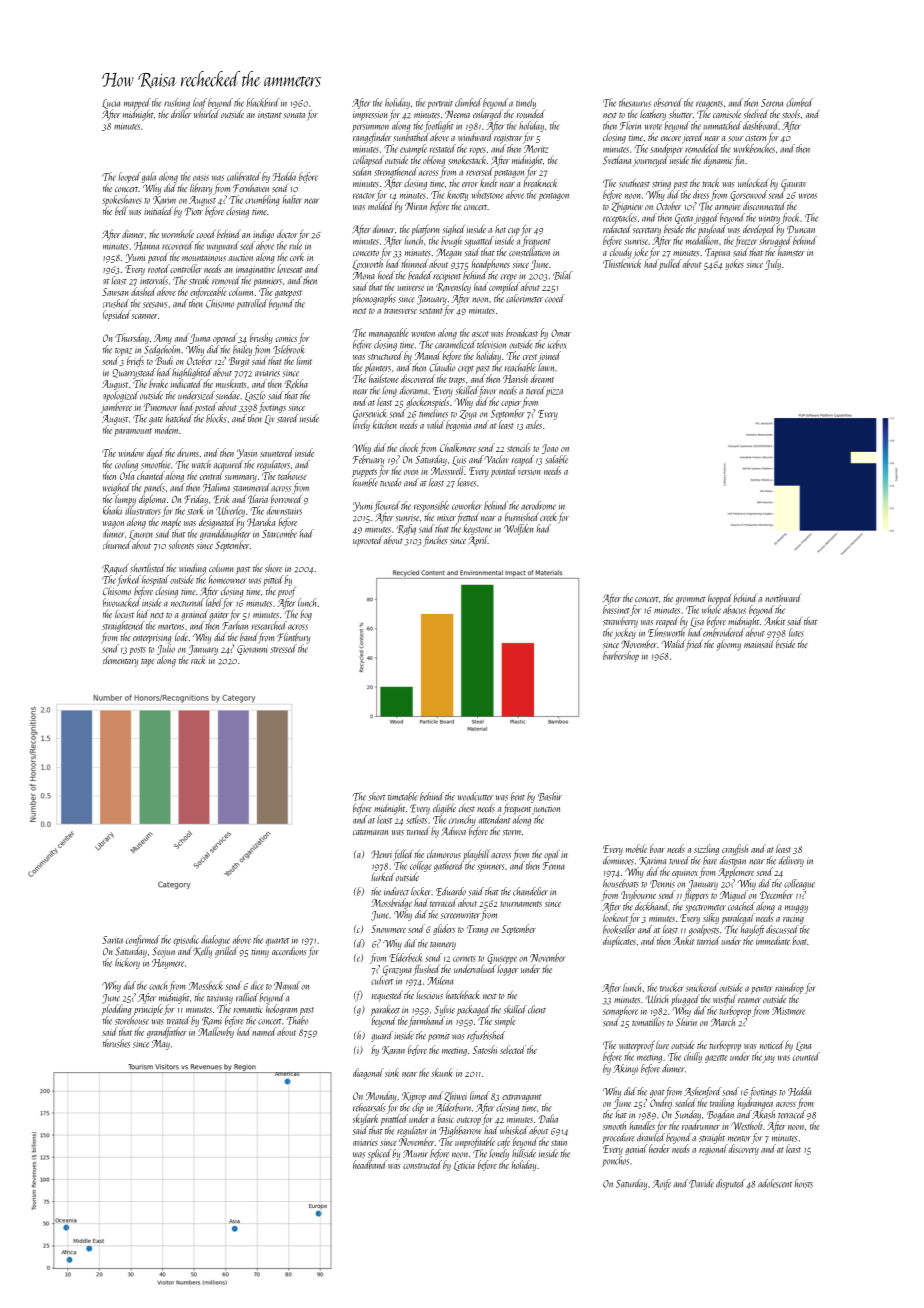  I want to click on Duncan, so click(801, 229).
